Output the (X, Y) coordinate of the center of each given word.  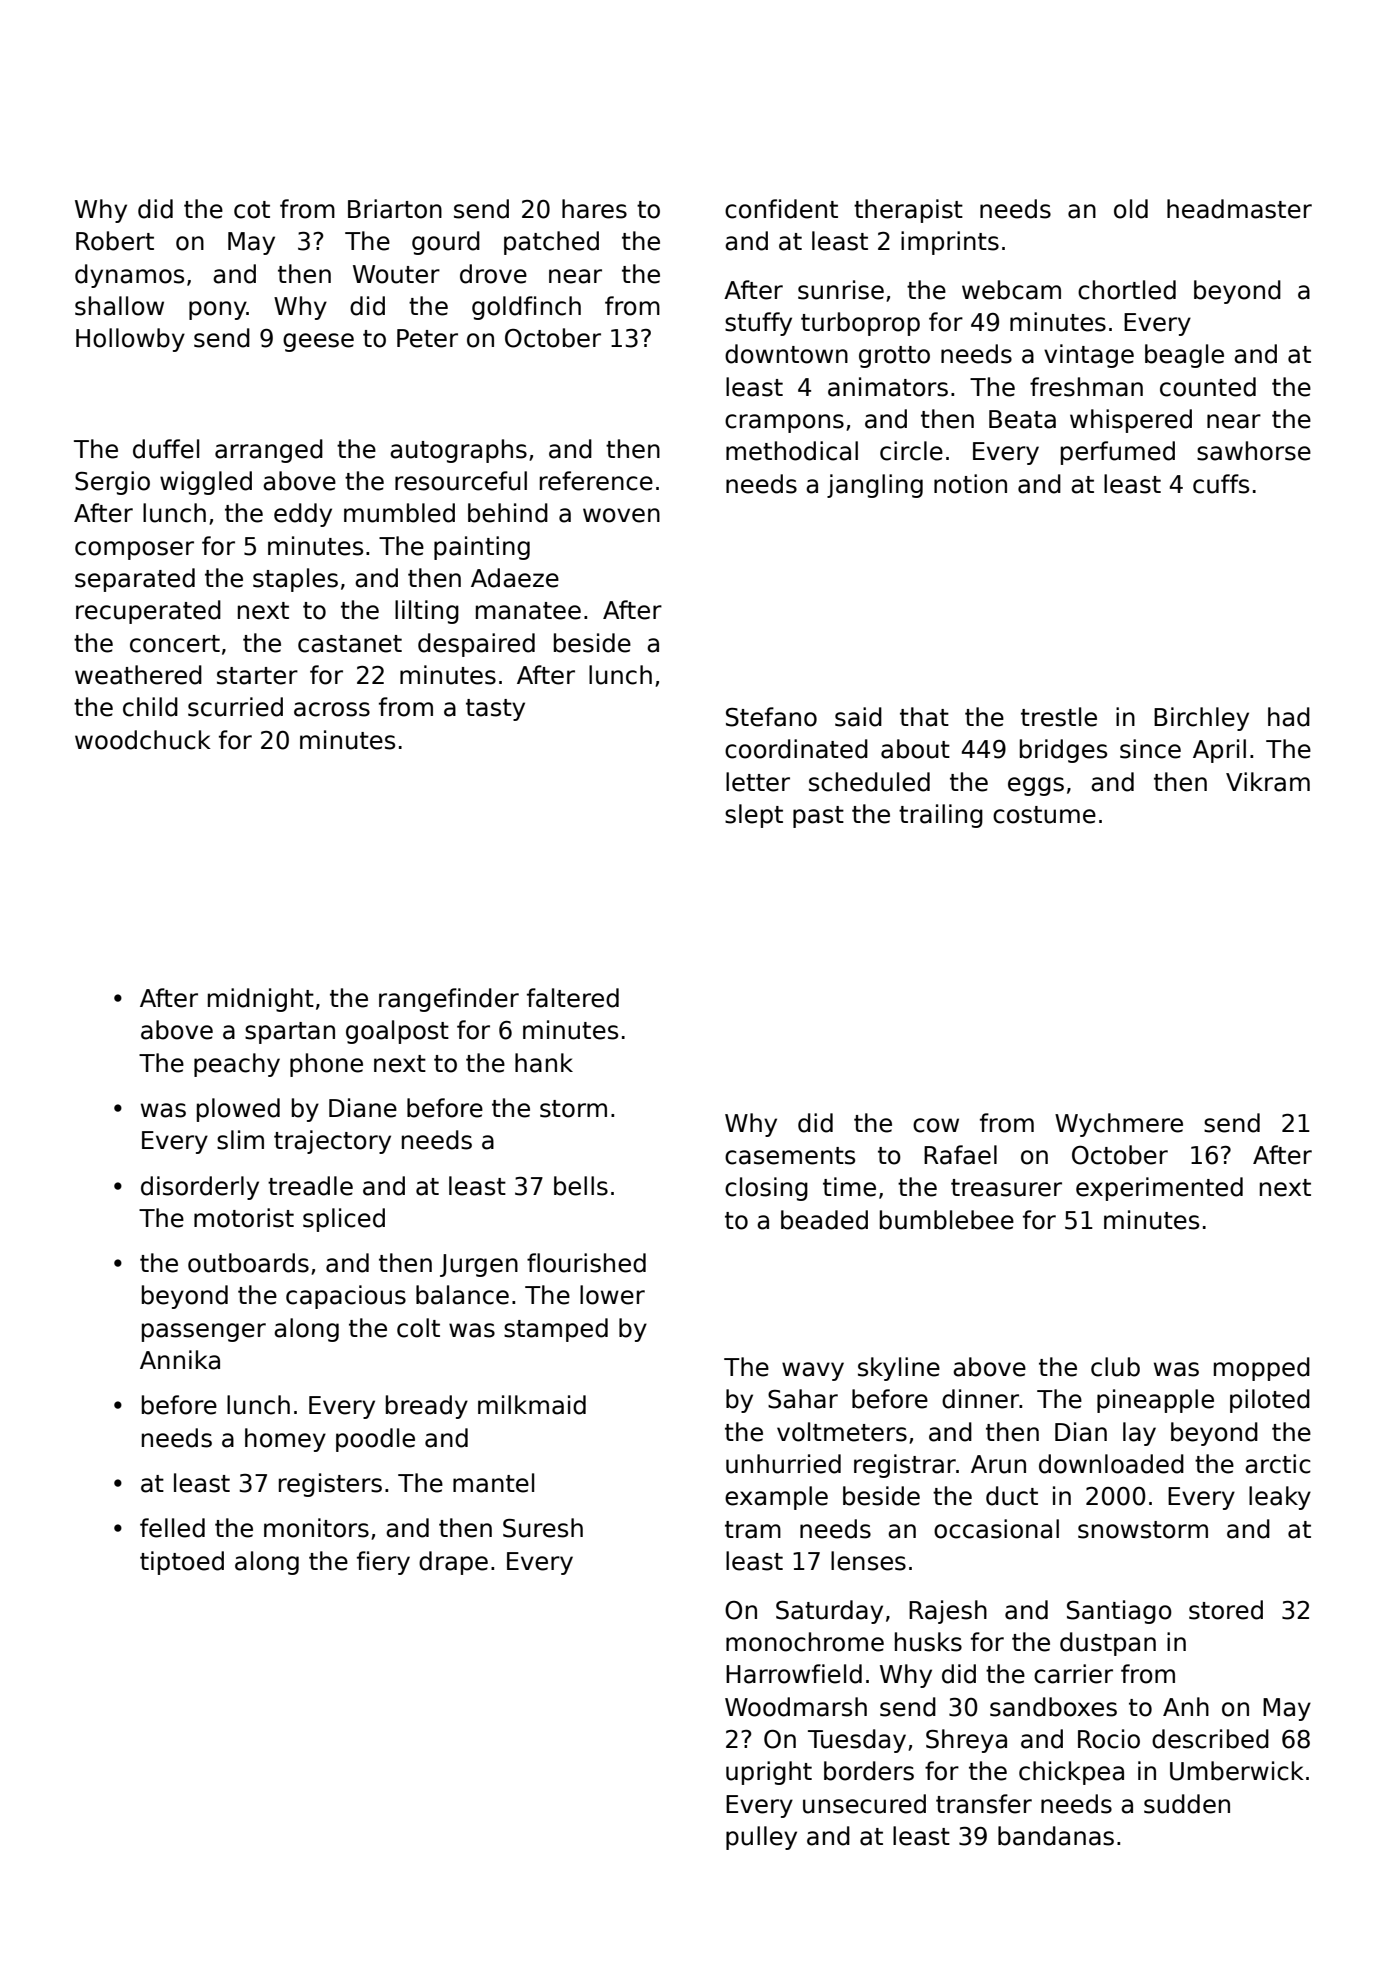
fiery (383, 1563)
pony (218, 310)
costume (1044, 815)
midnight (261, 1000)
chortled (1127, 290)
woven (621, 515)
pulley (761, 1838)
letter (758, 782)
